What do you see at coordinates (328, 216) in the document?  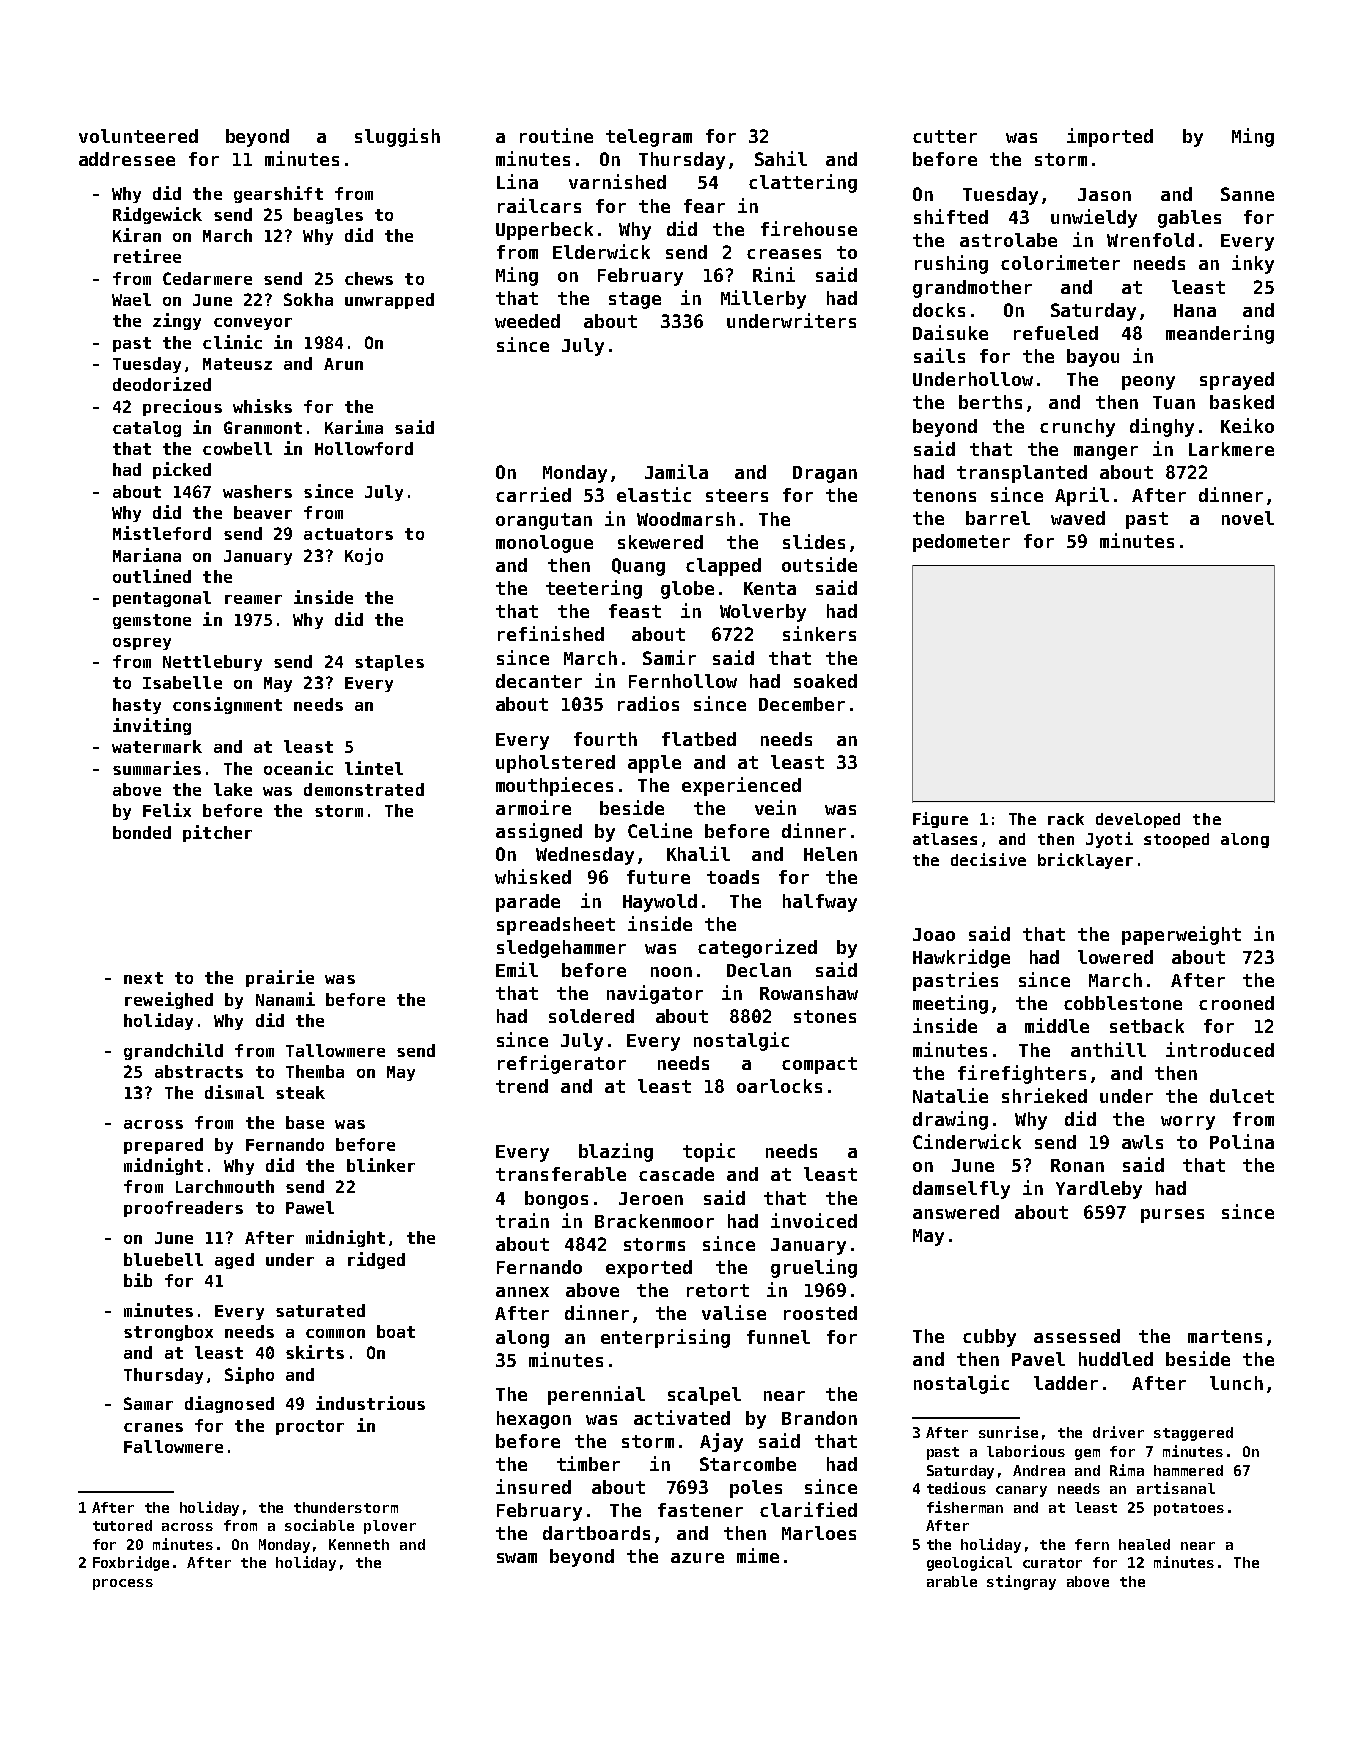 I see `beagles` at bounding box center [328, 216].
